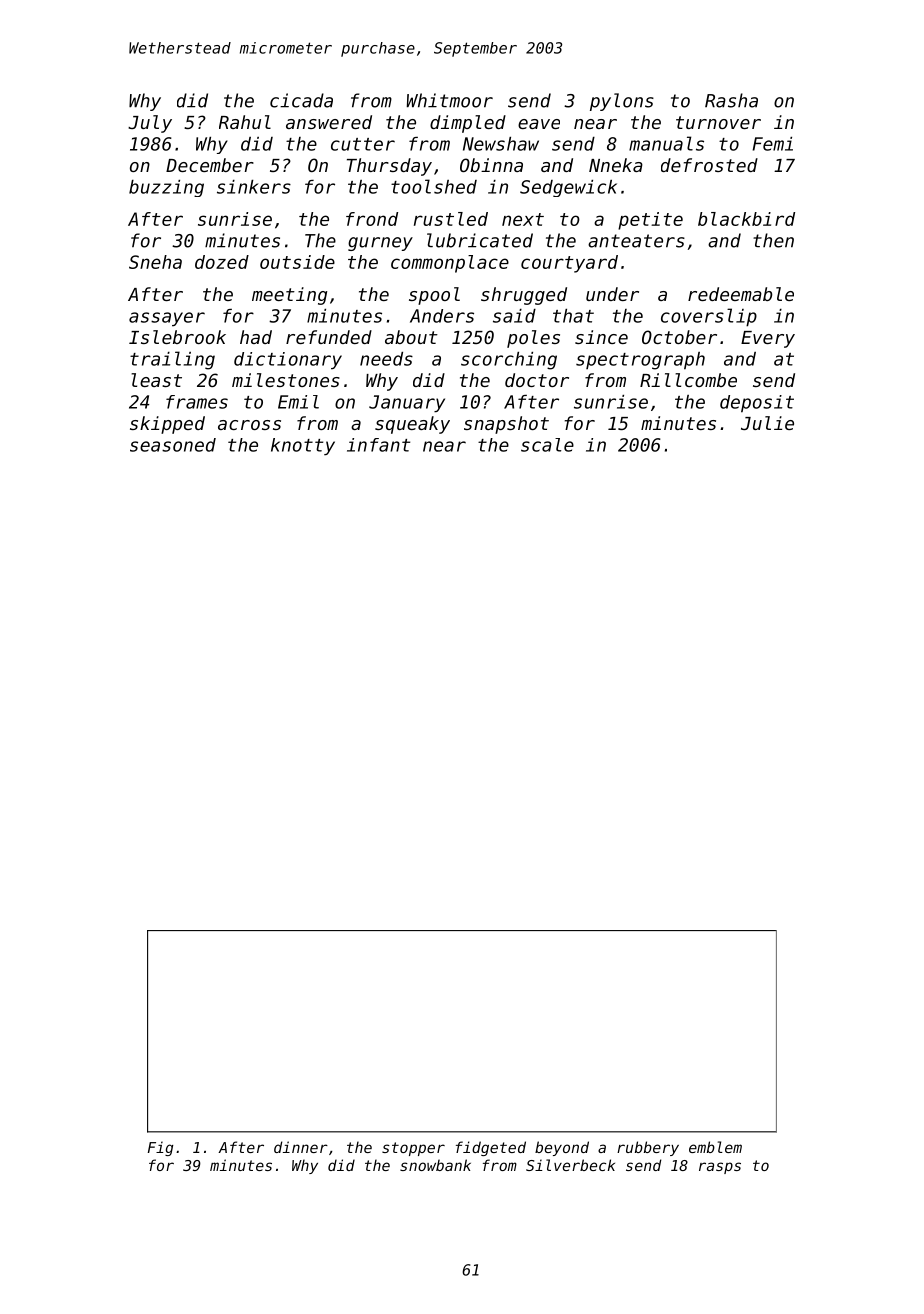 The height and width of the screenshot is (1314, 924). What do you see at coordinates (715, 1147) in the screenshot?
I see `emblem` at bounding box center [715, 1147].
